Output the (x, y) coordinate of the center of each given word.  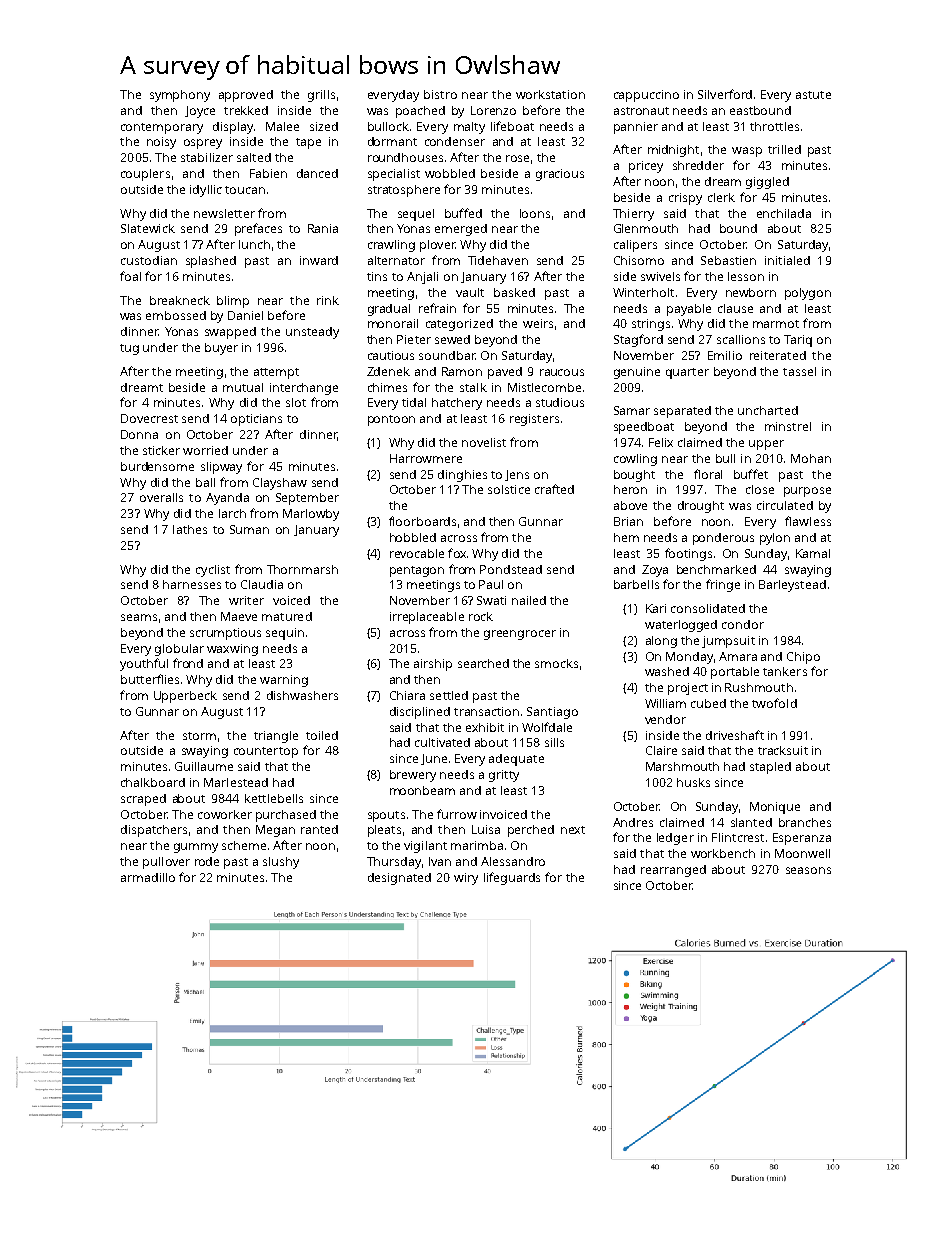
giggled (767, 183)
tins (377, 276)
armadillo (148, 877)
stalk (473, 387)
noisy (161, 143)
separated (682, 412)
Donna (139, 434)
